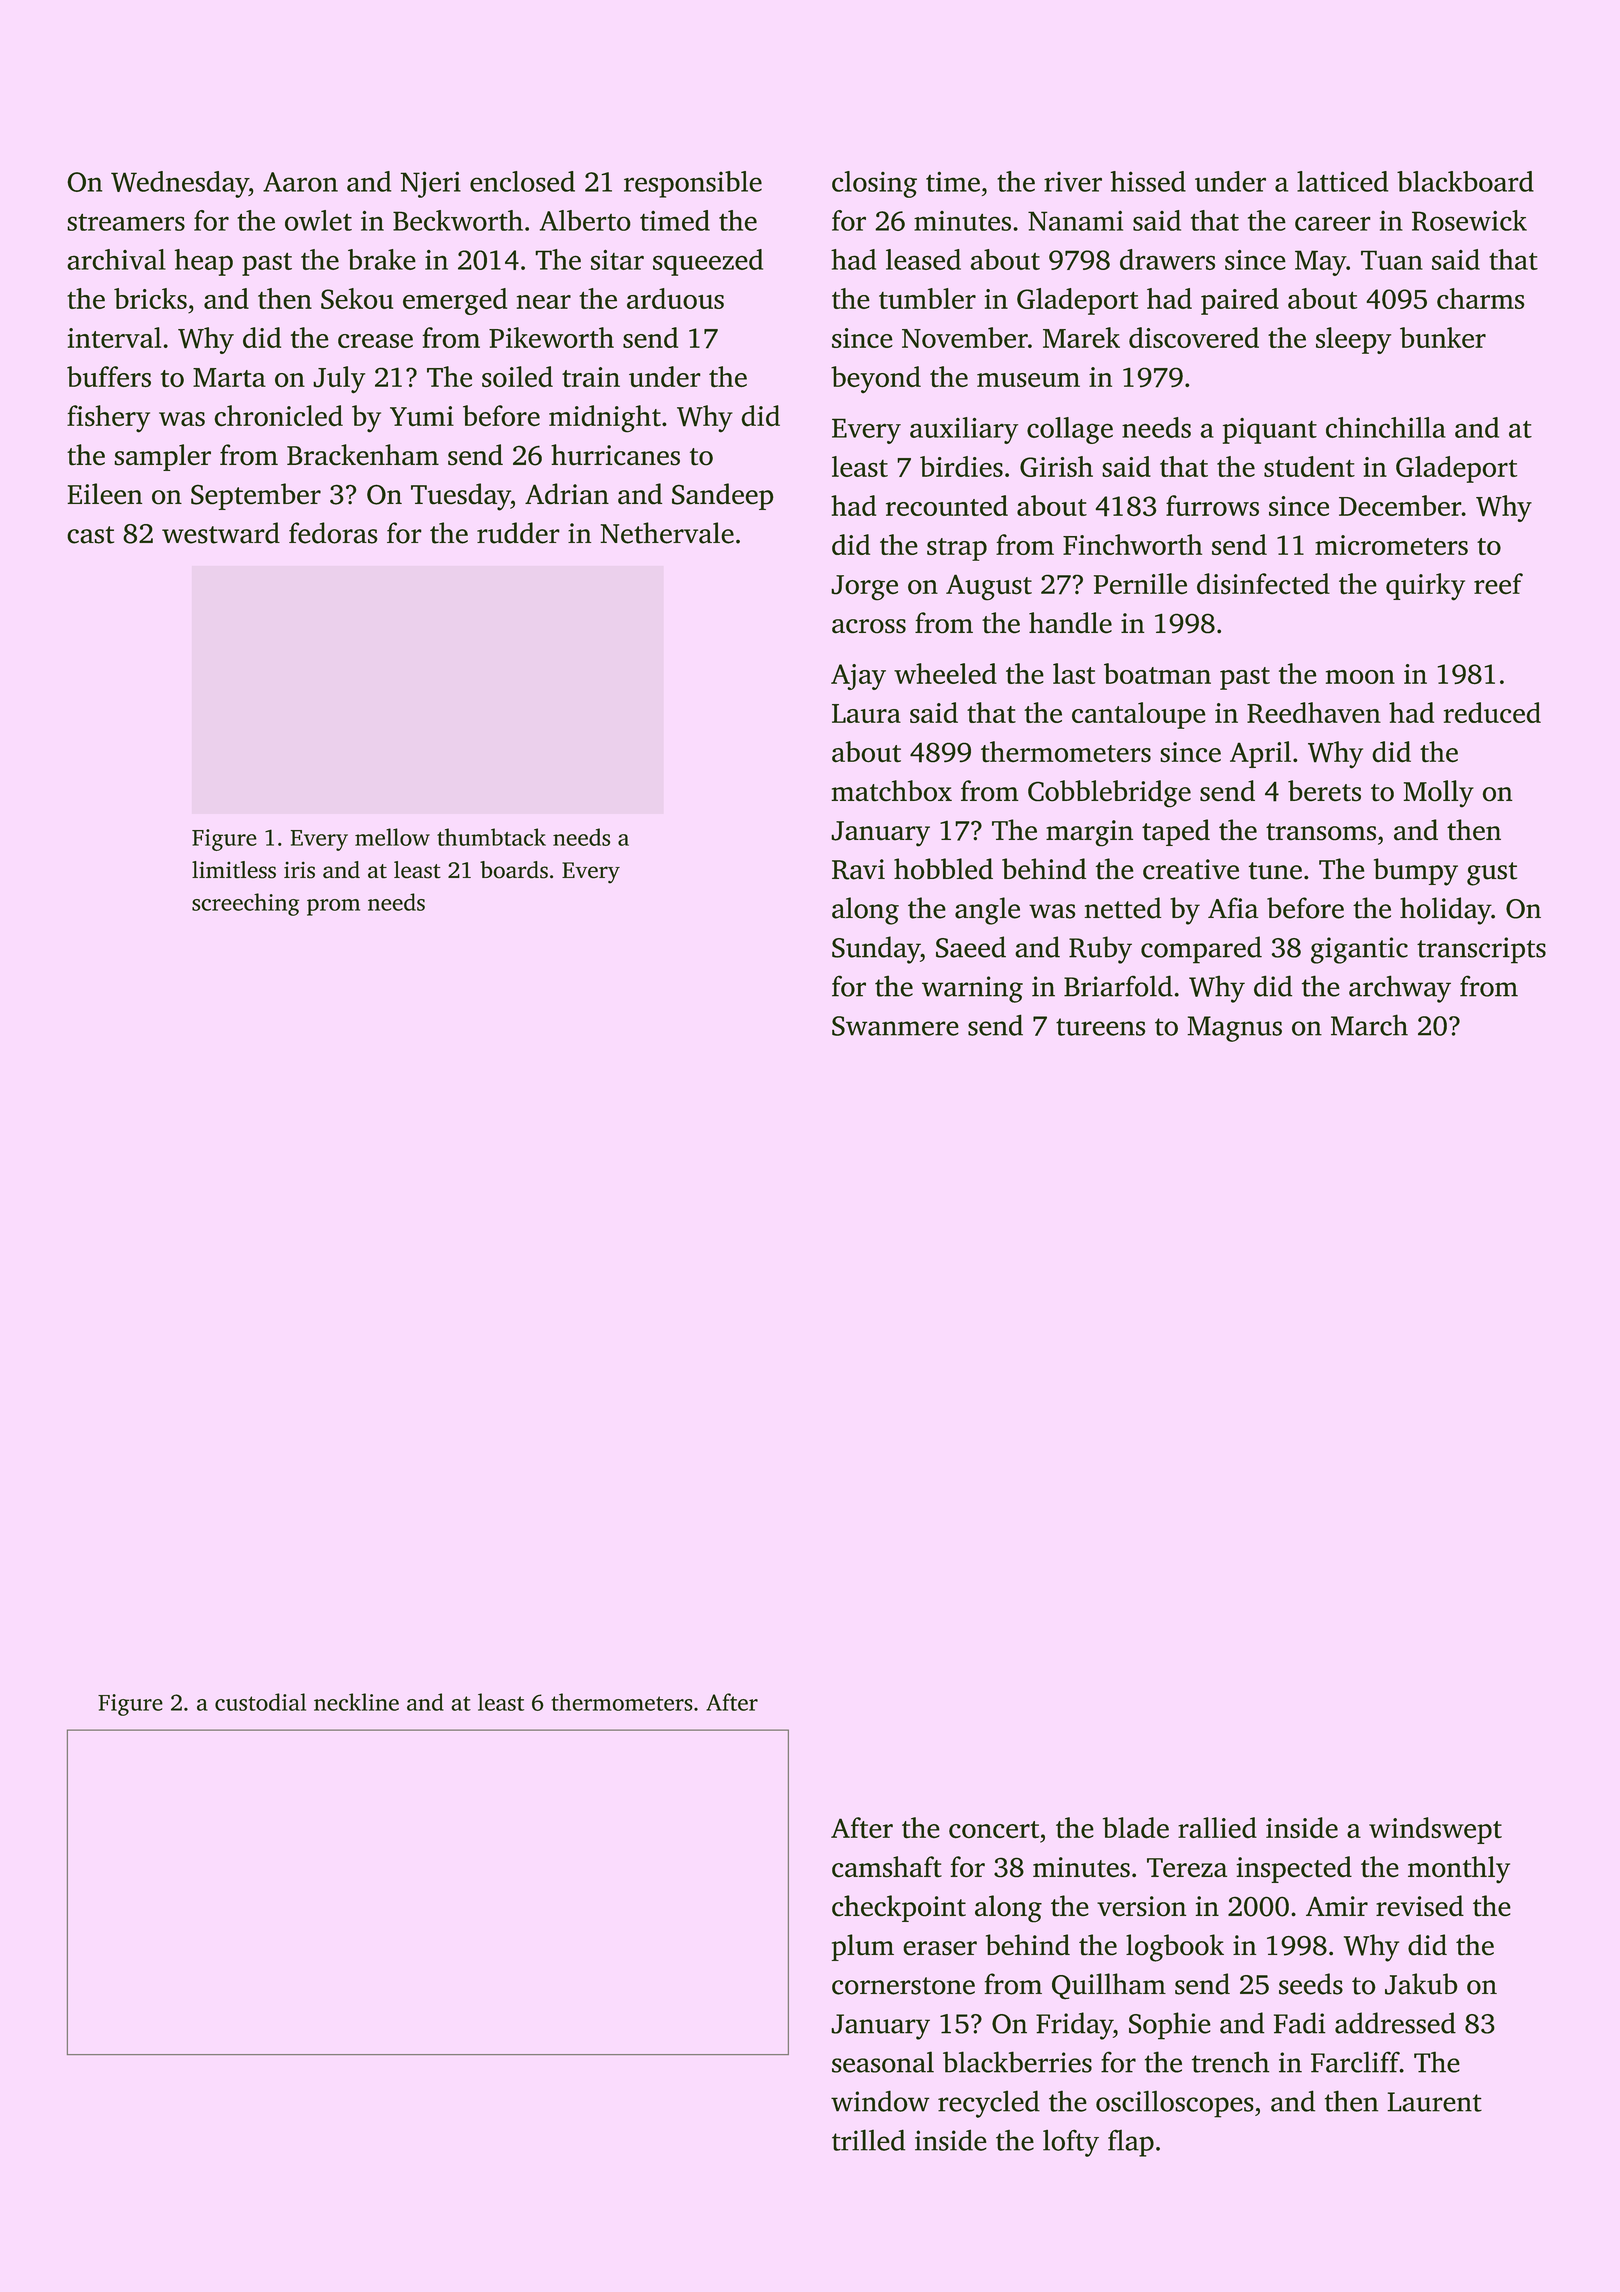  Describe the element at coordinates (300, 182) in the page. I see `Aaron` at that location.
